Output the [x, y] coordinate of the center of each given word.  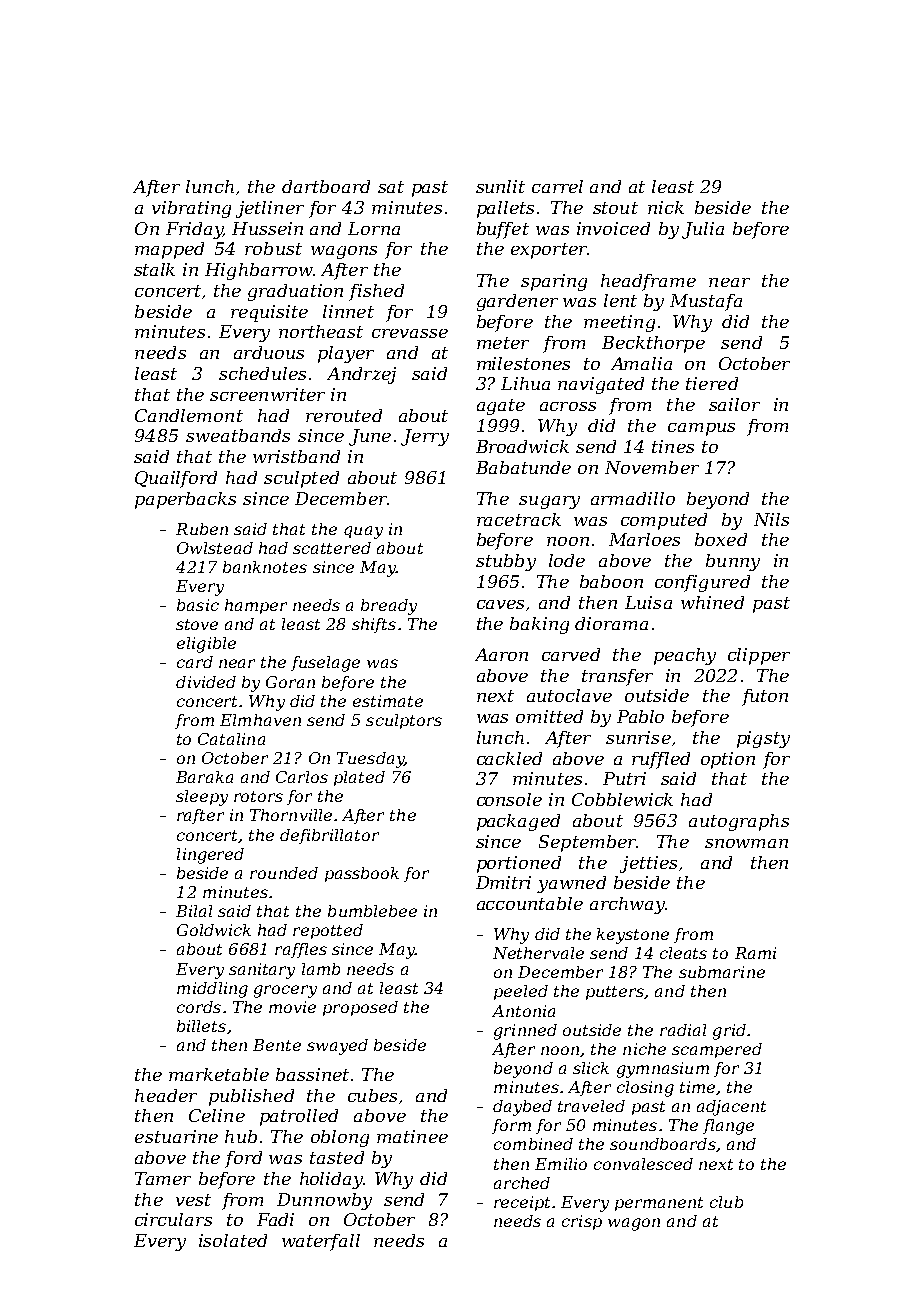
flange [728, 1127]
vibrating [191, 209]
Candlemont [189, 415]
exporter [549, 251]
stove [197, 624]
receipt [522, 1203]
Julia [703, 230]
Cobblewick [622, 799]
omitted [549, 716]
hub [241, 1136]
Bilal [194, 911]
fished [376, 292]
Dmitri [503, 882]
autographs [739, 822]
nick [666, 207]
